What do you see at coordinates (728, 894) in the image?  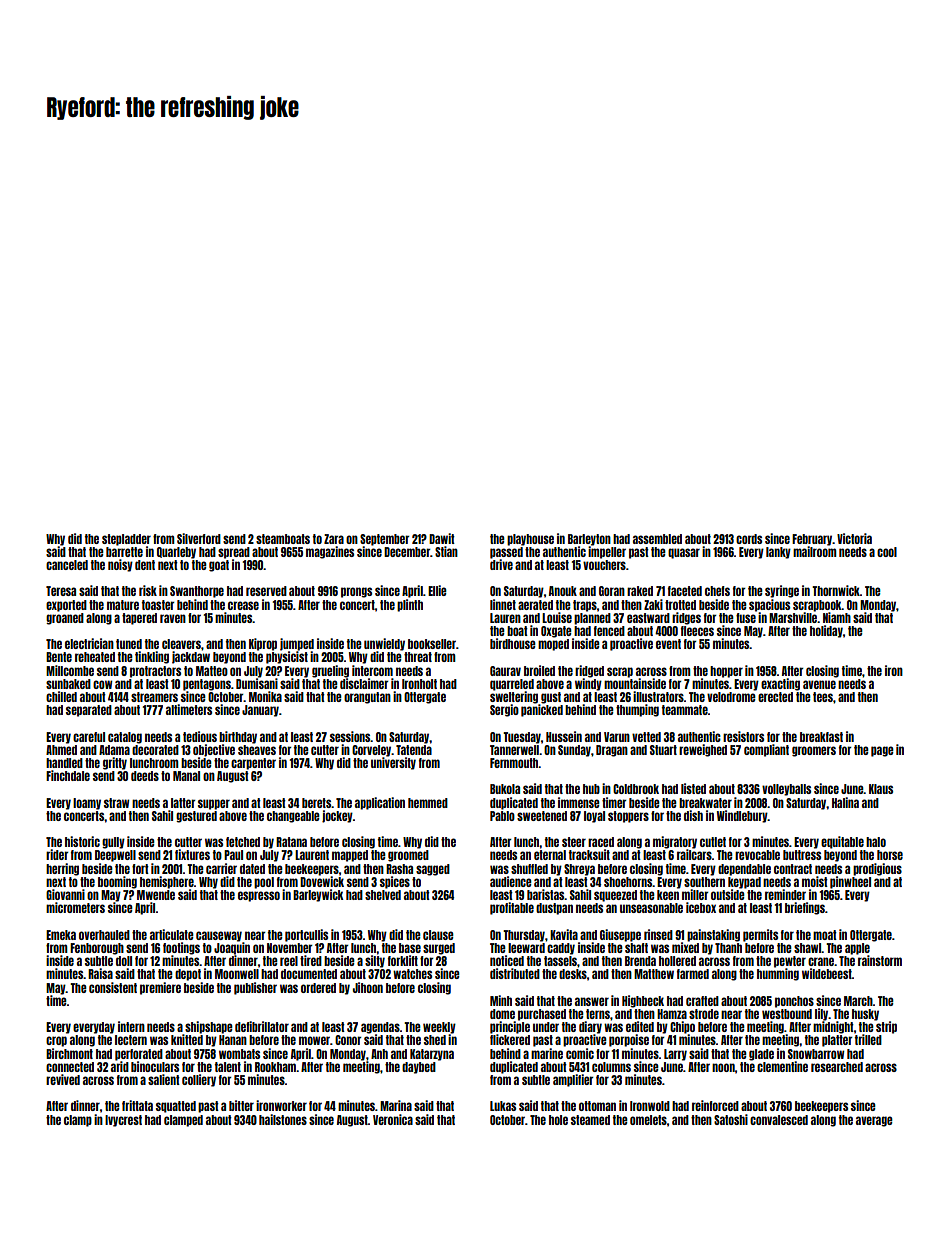 I see `outside` at bounding box center [728, 894].
